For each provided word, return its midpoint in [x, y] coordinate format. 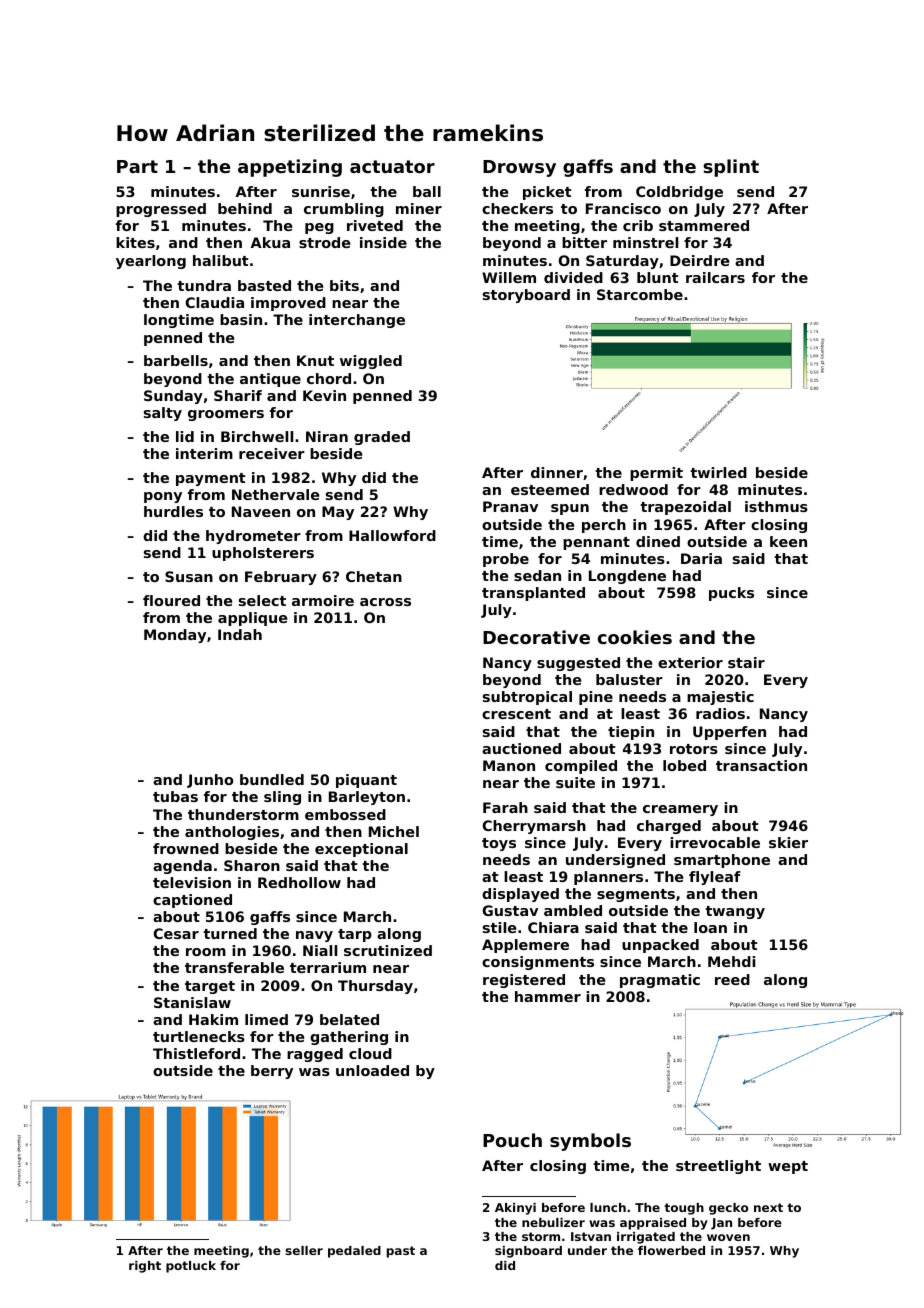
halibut [221, 260]
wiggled [371, 362]
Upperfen [729, 733]
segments [636, 895]
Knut [315, 360]
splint [731, 168]
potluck [191, 1267]
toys [499, 844]
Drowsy [519, 168]
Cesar [176, 933]
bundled [272, 779]
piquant [366, 781]
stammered [704, 225]
